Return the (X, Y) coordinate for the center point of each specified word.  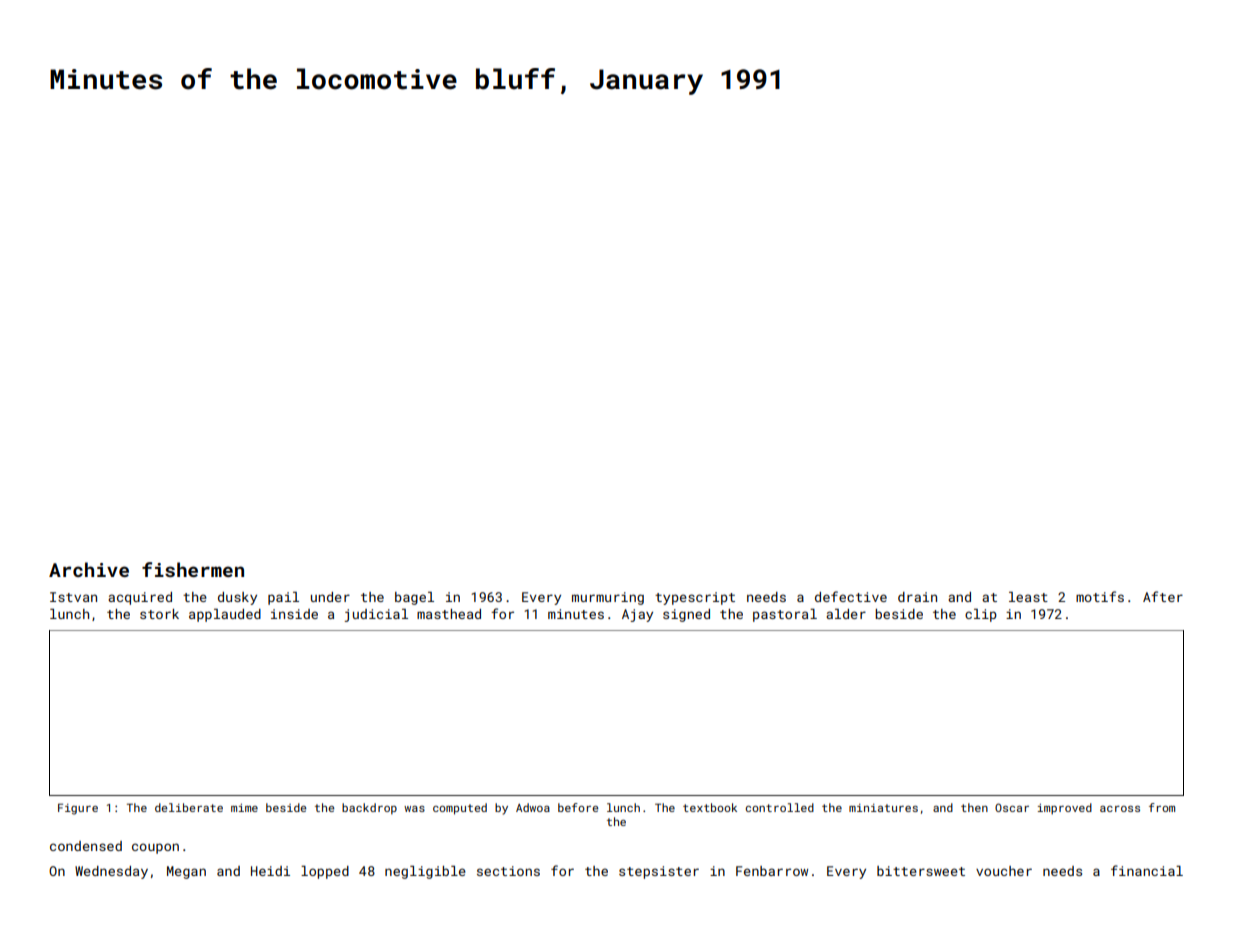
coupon (155, 848)
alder (846, 614)
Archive (89, 569)
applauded (225, 615)
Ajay (637, 615)
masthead (449, 614)
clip (981, 615)
